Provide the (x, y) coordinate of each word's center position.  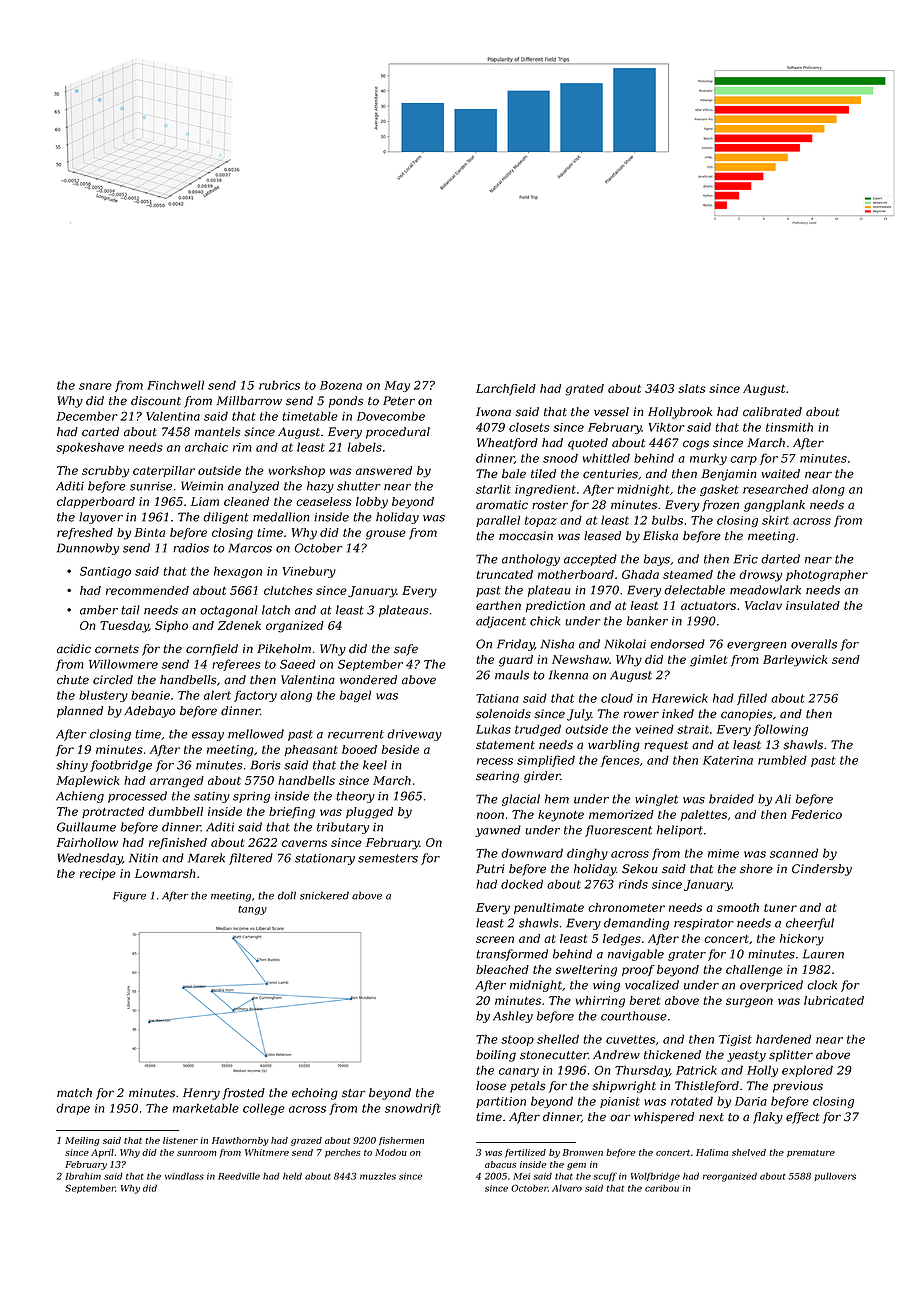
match (74, 1093)
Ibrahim (83, 1176)
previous (798, 1087)
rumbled (782, 760)
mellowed (256, 734)
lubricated (834, 1000)
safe (406, 650)
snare (95, 386)
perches (342, 1153)
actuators (708, 606)
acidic (74, 649)
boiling (496, 1056)
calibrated (772, 412)
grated (584, 390)
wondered (368, 680)
